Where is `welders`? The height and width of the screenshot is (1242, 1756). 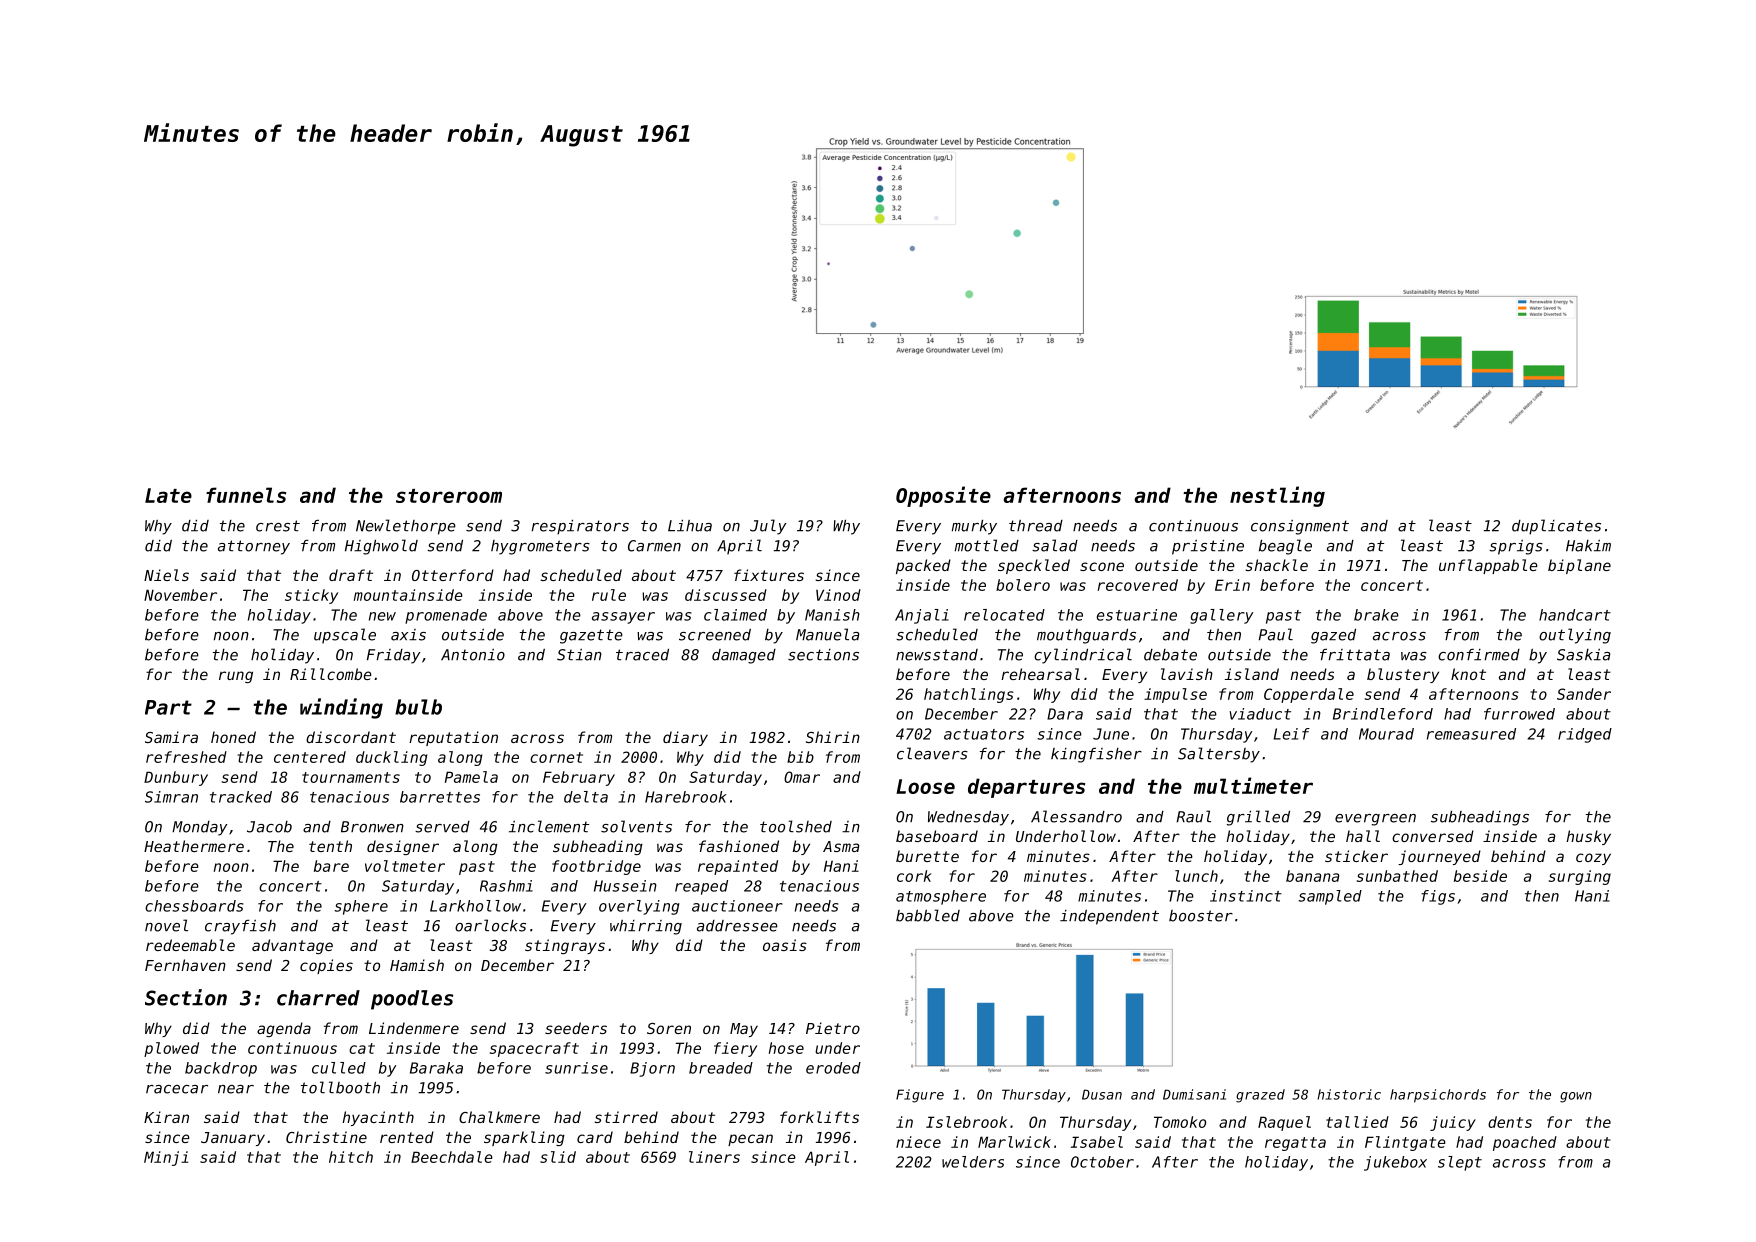 welders is located at coordinates (973, 1162).
